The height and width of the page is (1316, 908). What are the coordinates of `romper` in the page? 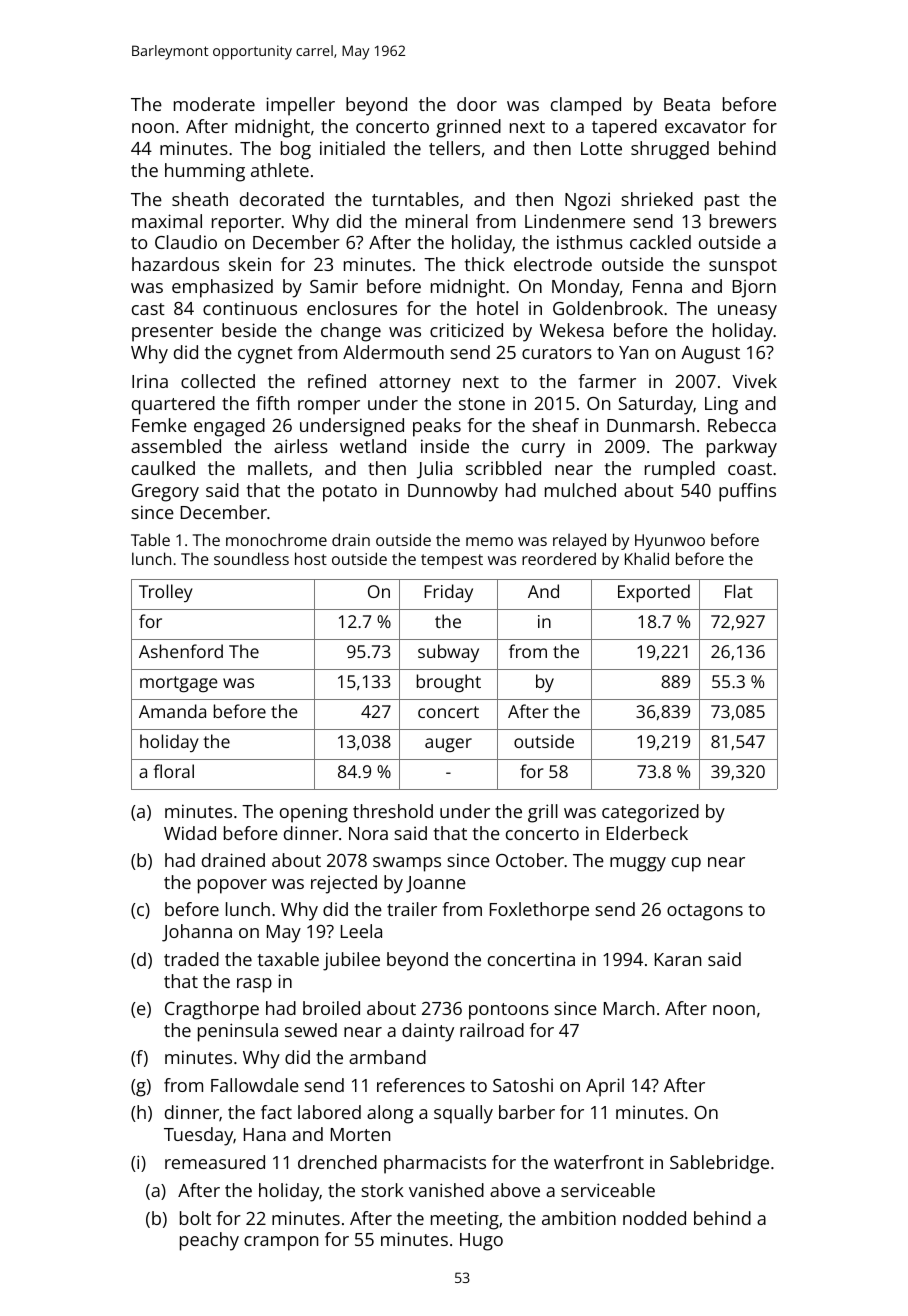 It's located at (329, 407).
